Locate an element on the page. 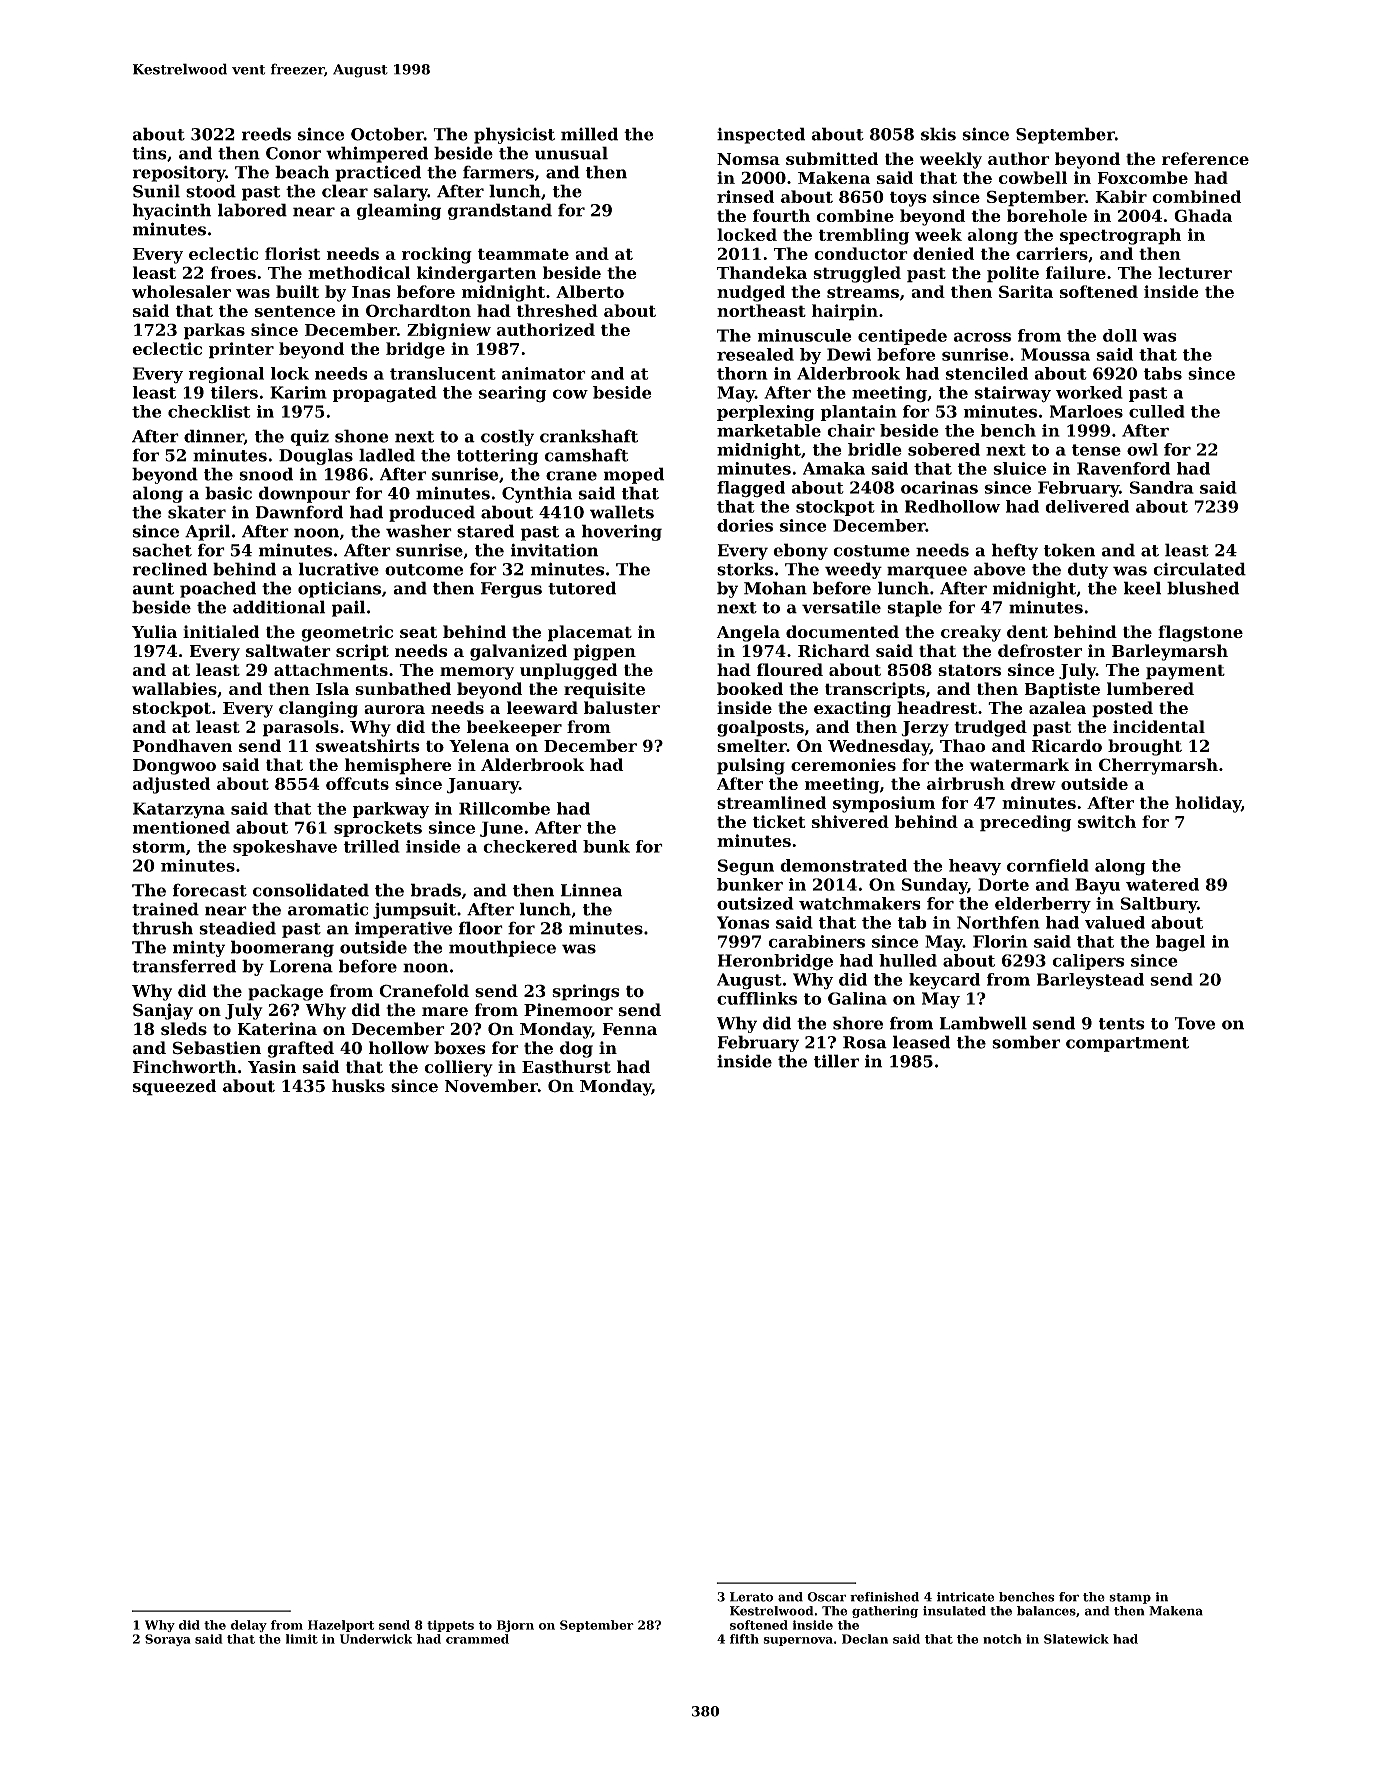  supernova is located at coordinates (798, 1641).
